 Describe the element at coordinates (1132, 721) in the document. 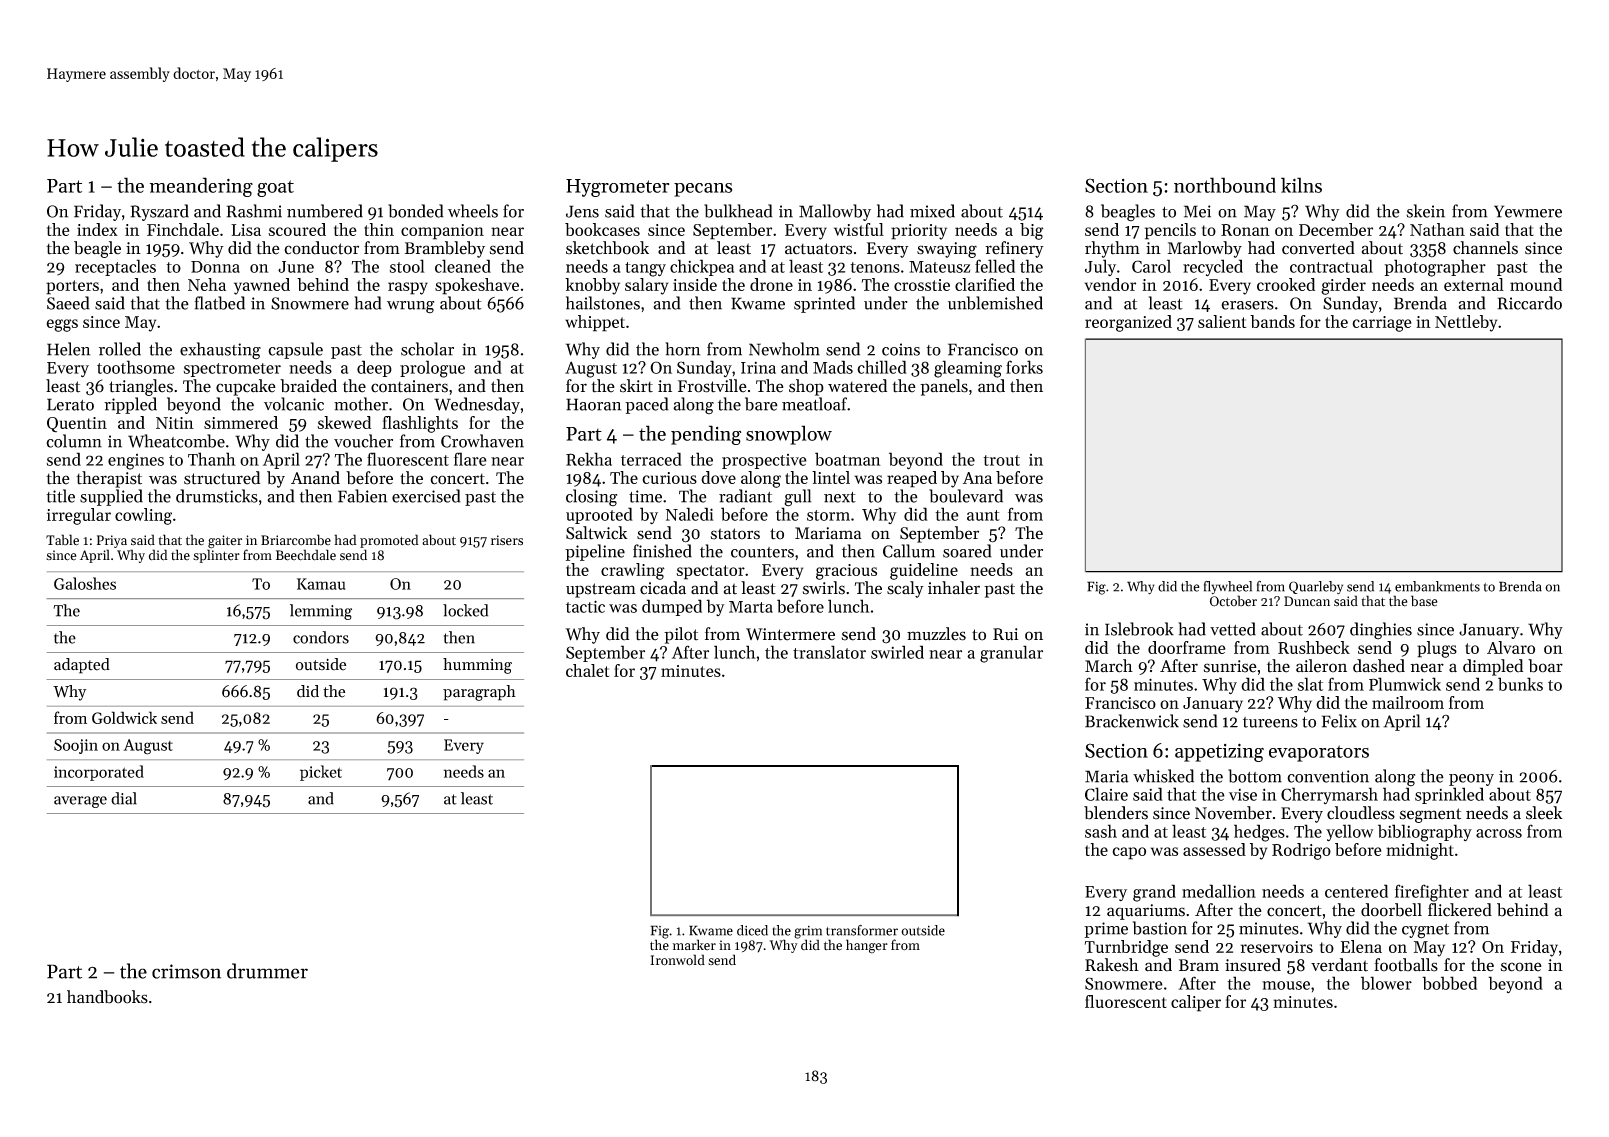

I see `Brackenwick` at that location.
